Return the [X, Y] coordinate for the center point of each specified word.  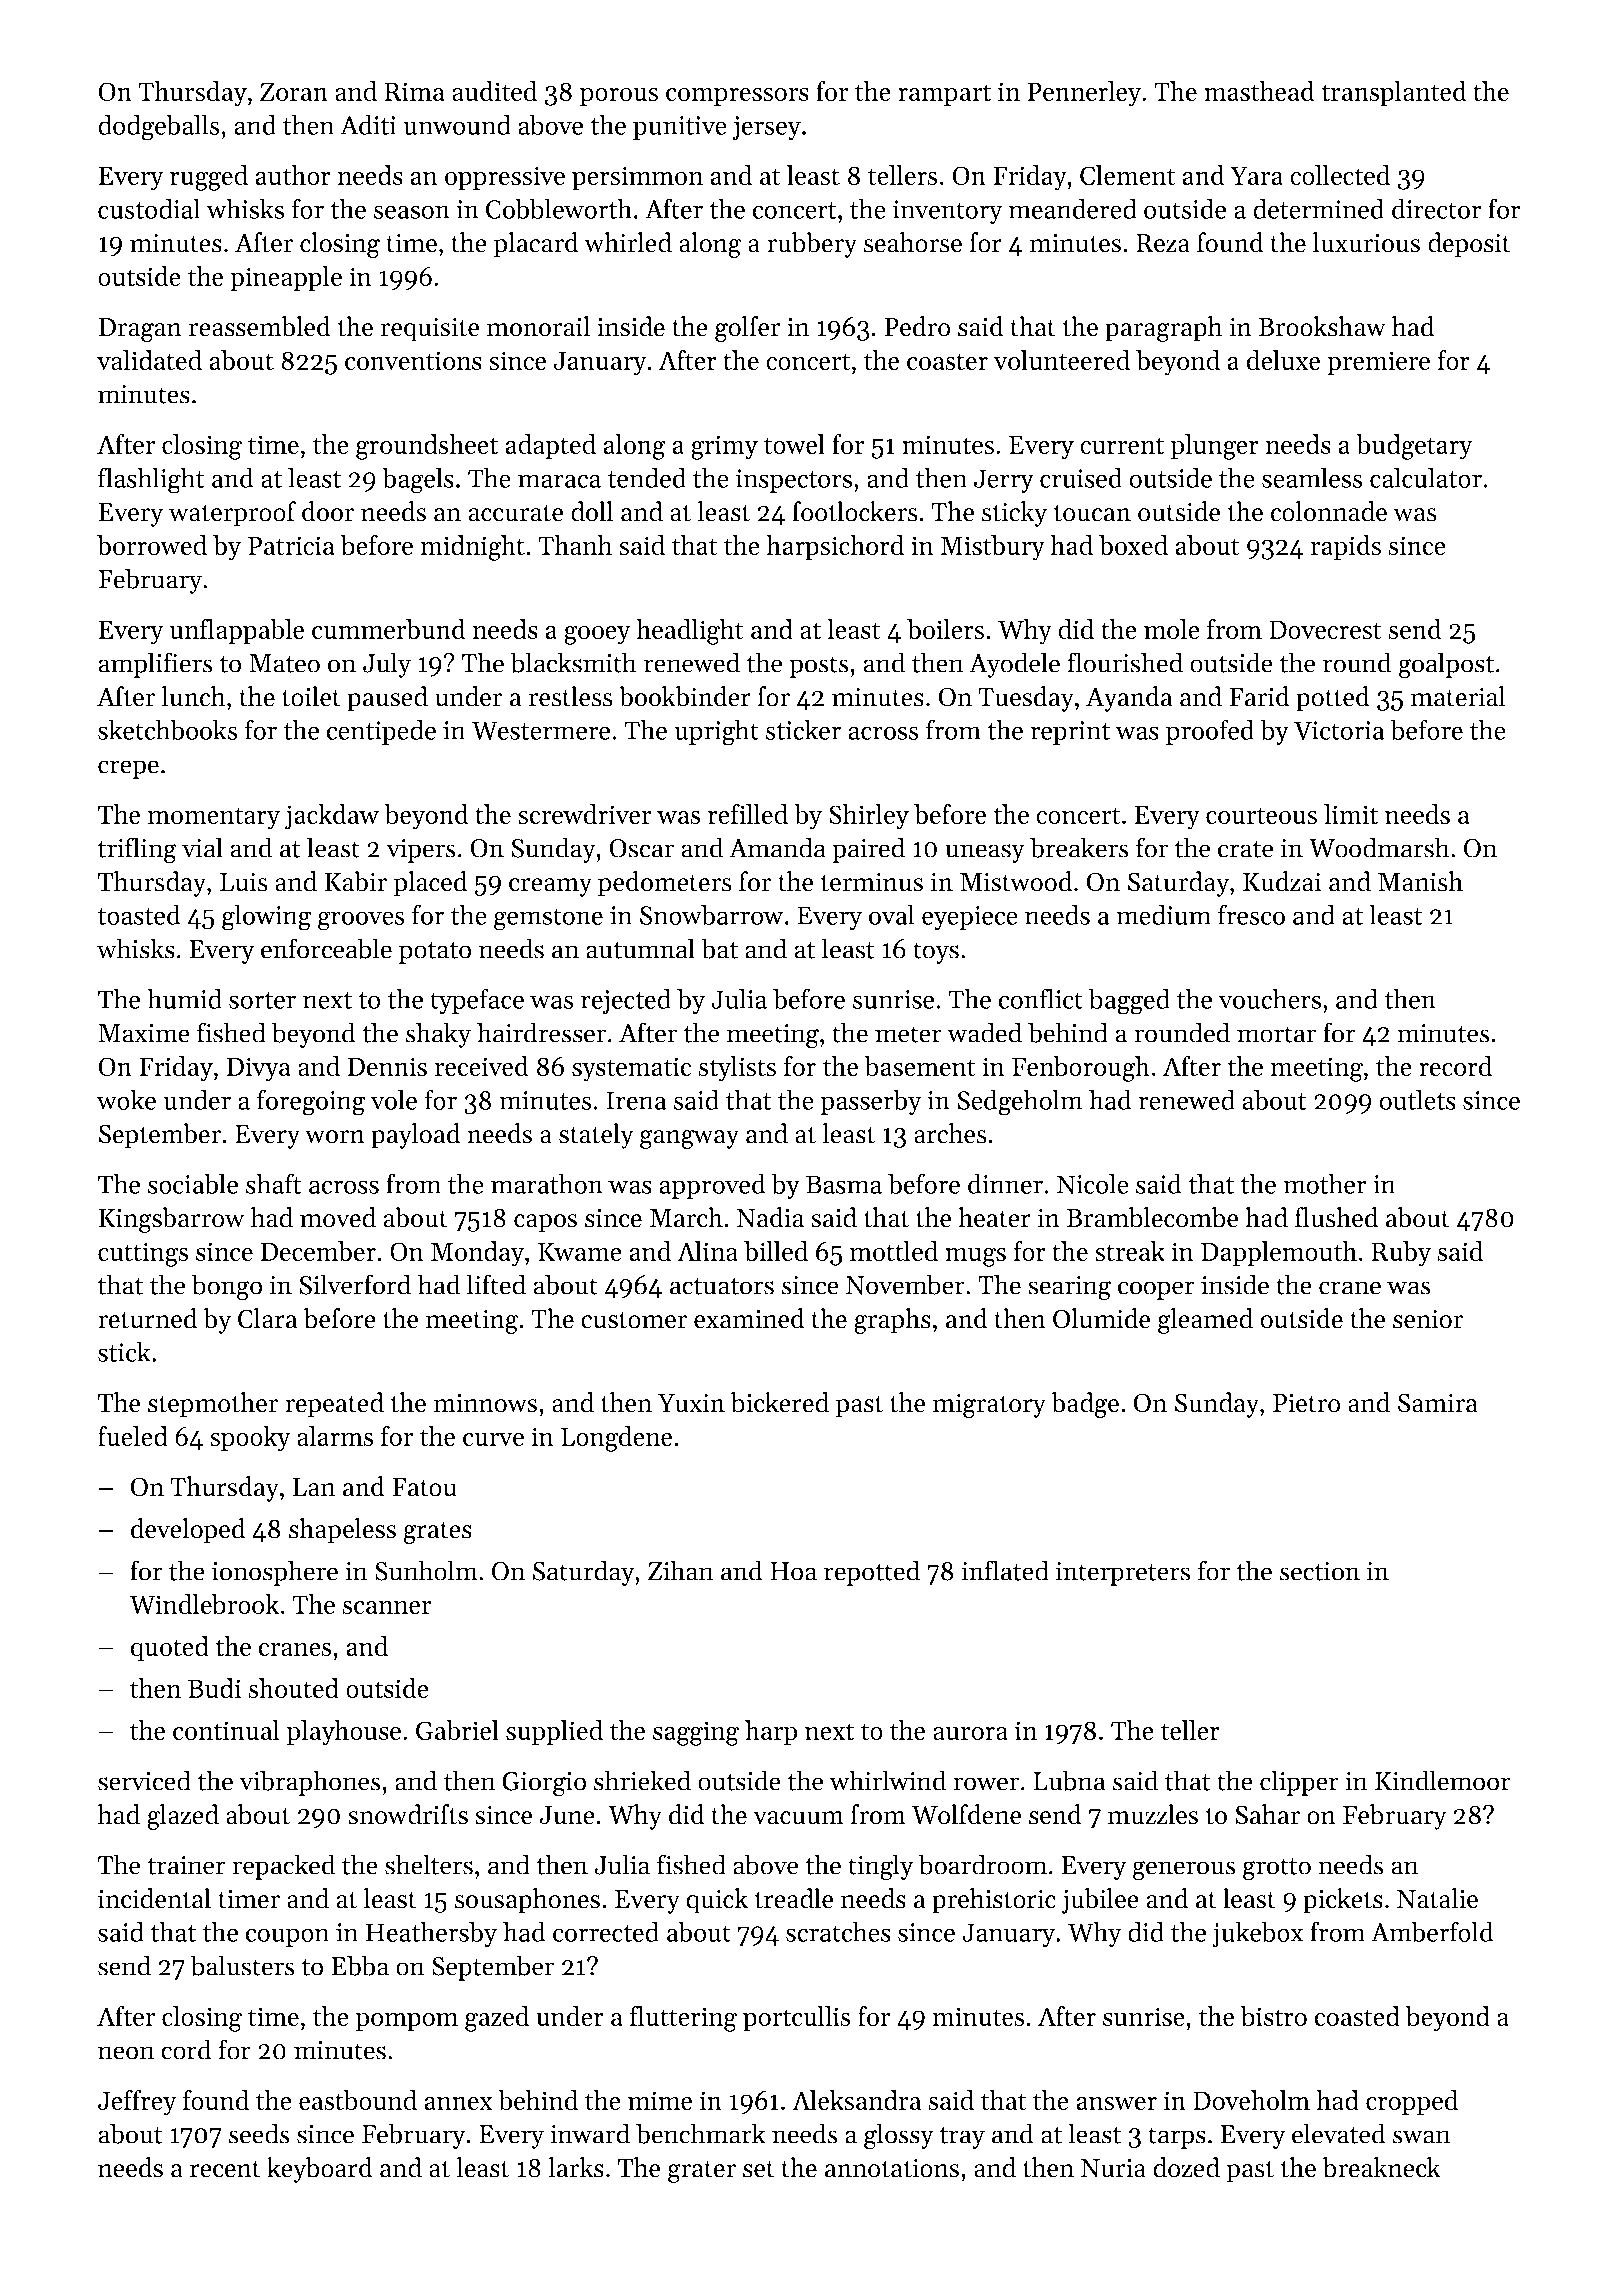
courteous [1261, 815]
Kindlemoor [1443, 1780]
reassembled [260, 326]
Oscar [641, 848]
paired [868, 850]
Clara [267, 1318]
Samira [1438, 1403]
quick [717, 1901]
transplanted [1394, 94]
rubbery [812, 245]
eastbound [358, 2100]
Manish [1420, 881]
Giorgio [544, 1784]
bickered [780, 1402]
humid [184, 998]
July [387, 665]
